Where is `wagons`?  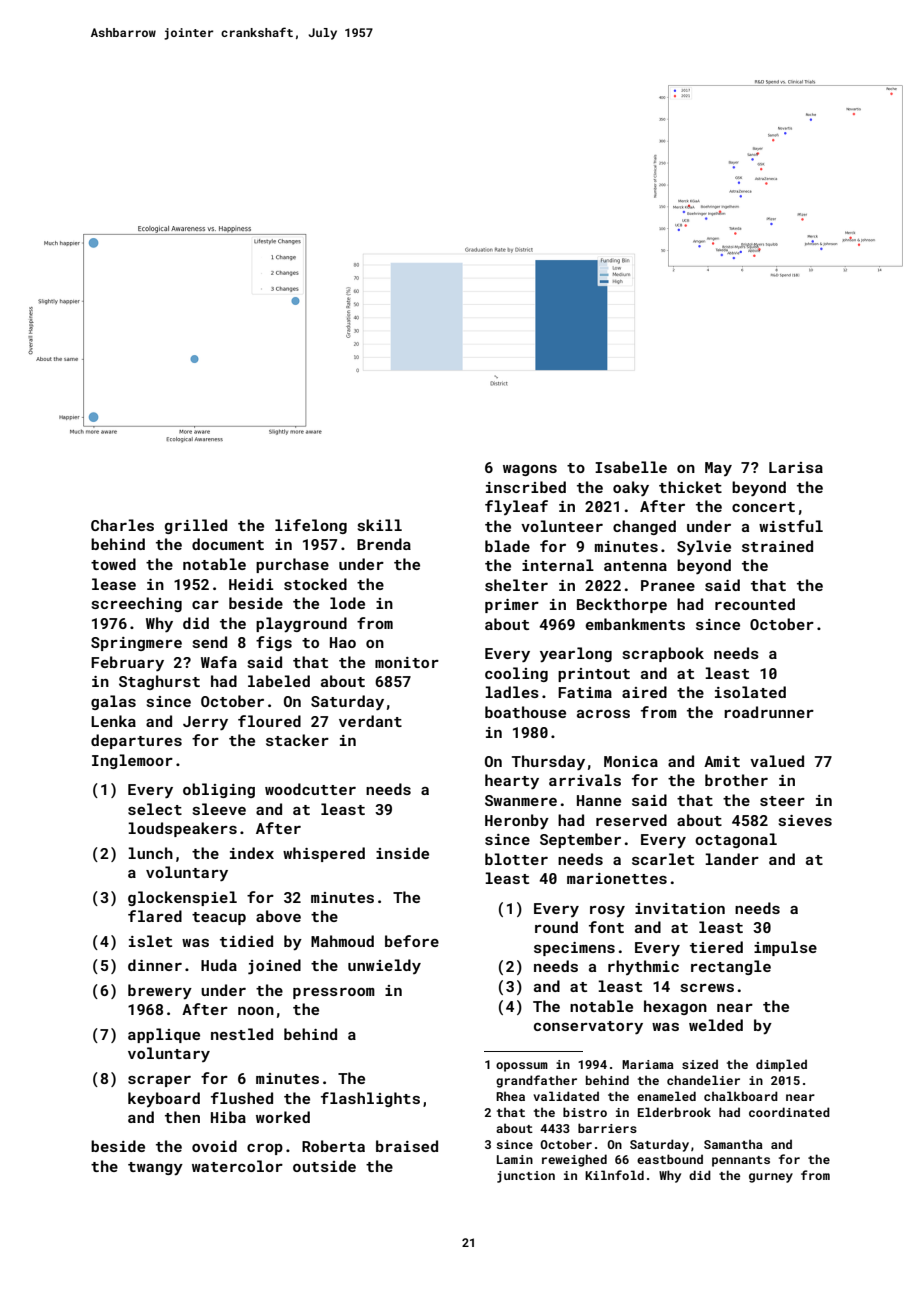
wagons is located at coordinates (530, 470).
